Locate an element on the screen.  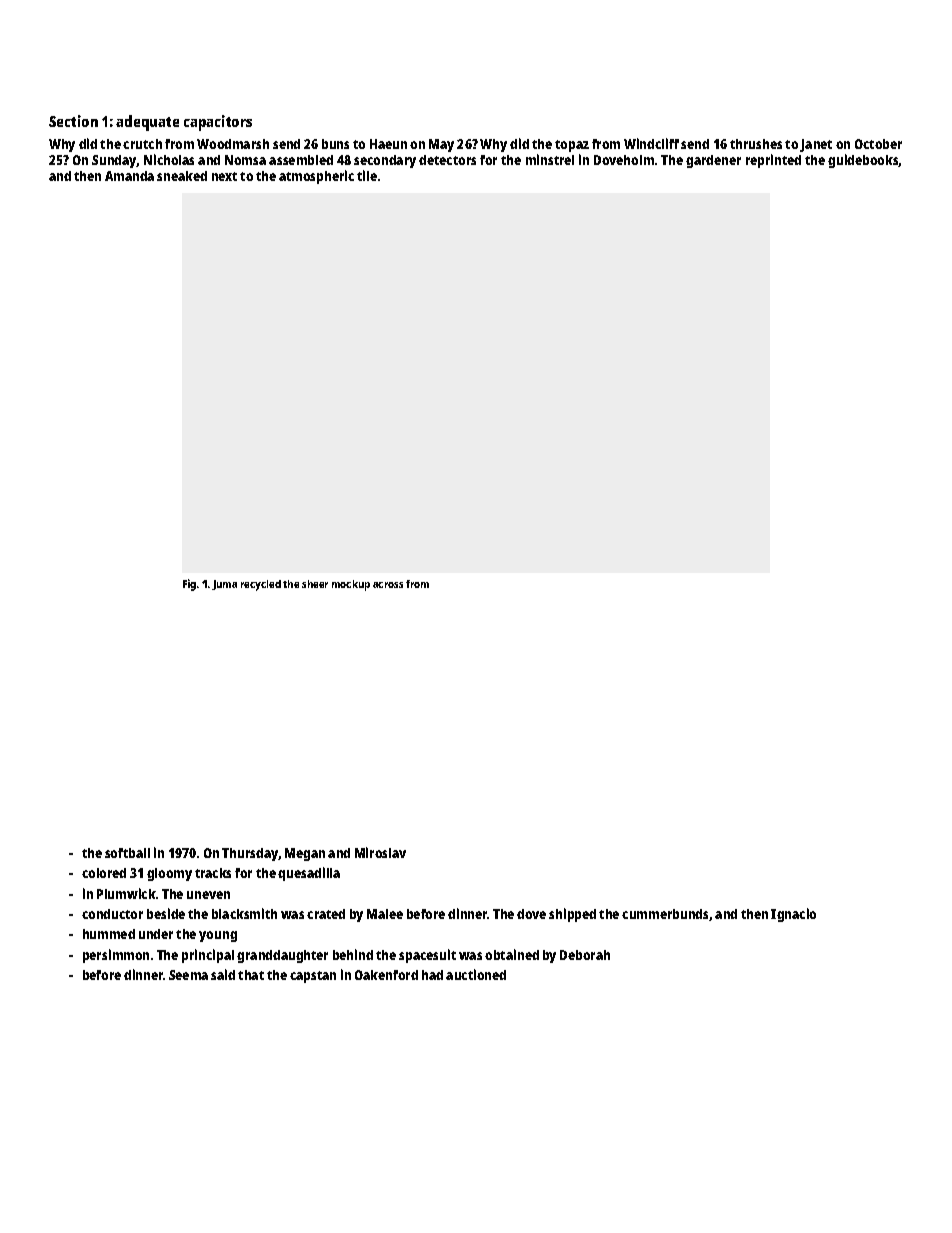
sheer is located at coordinates (315, 584).
